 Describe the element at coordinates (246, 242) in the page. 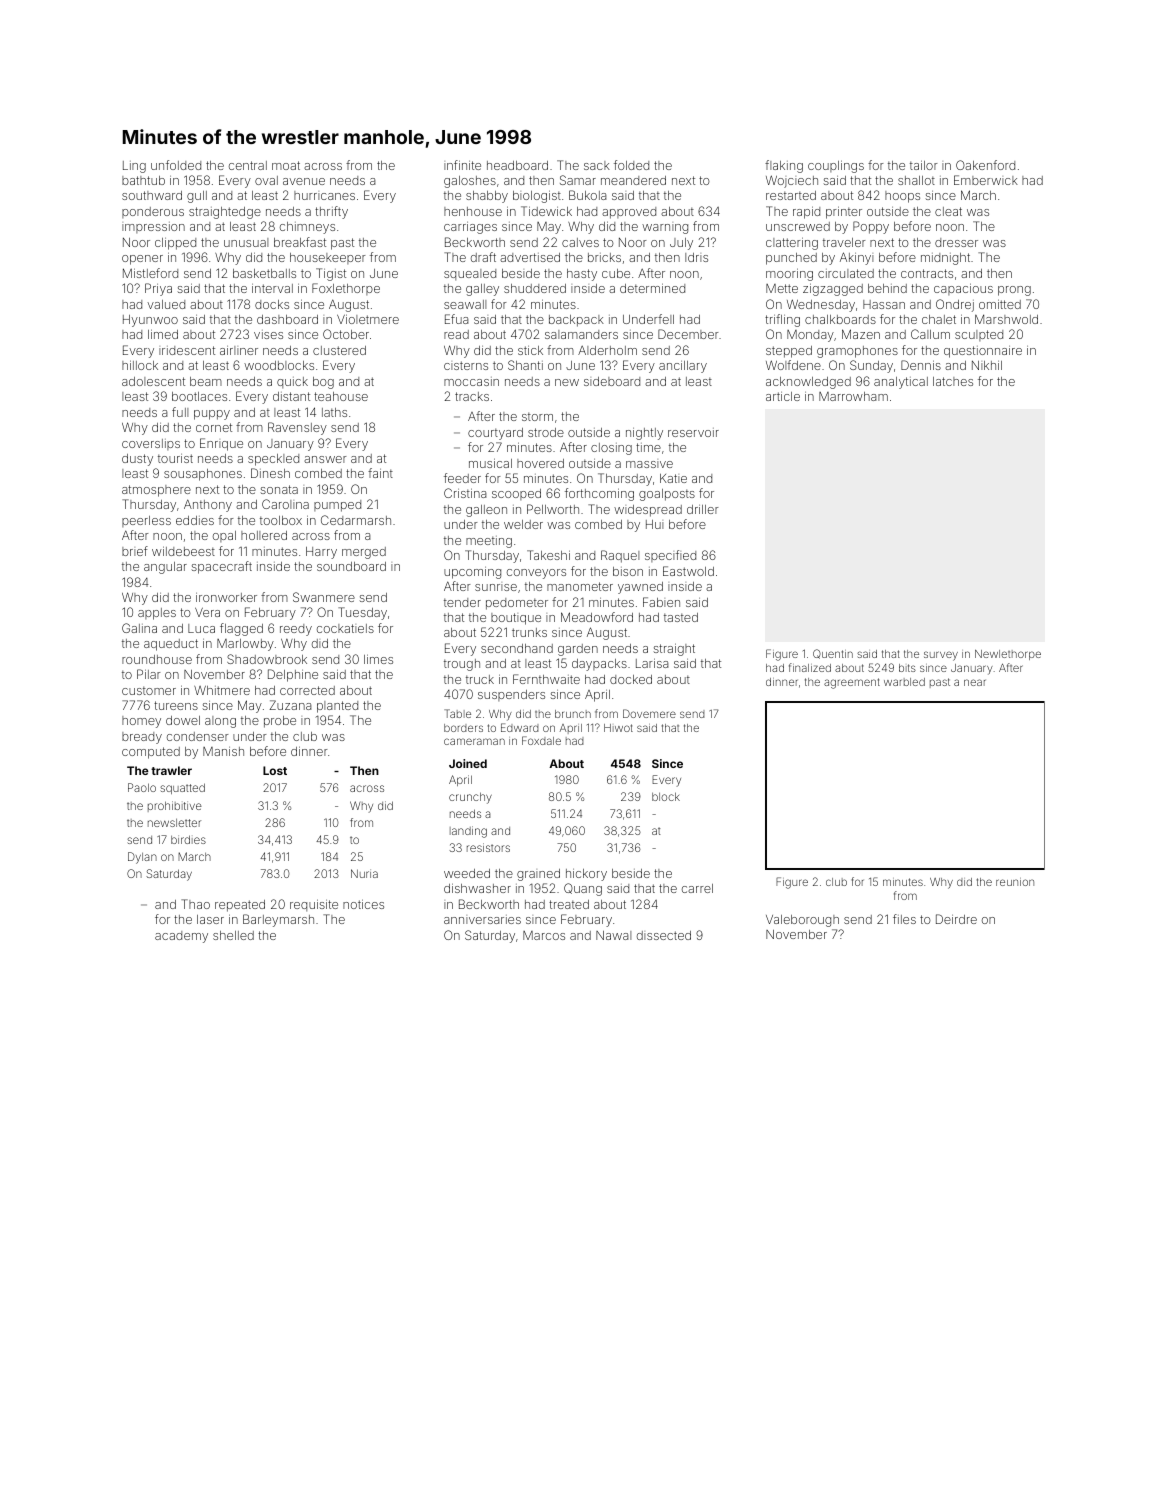

I see `unusual` at that location.
